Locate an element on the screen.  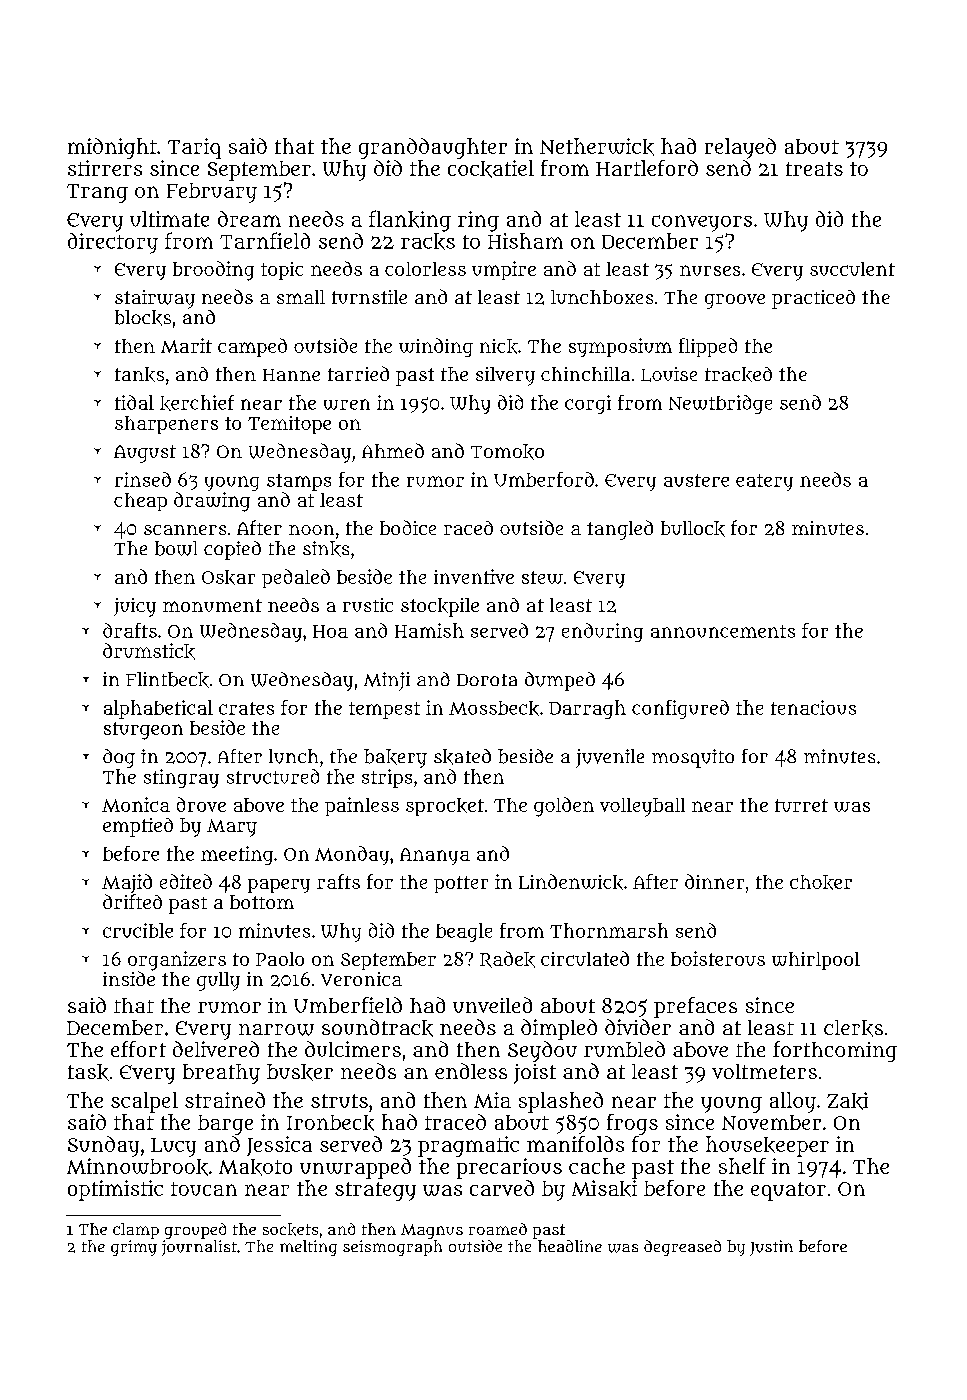
August is located at coordinates (145, 454).
